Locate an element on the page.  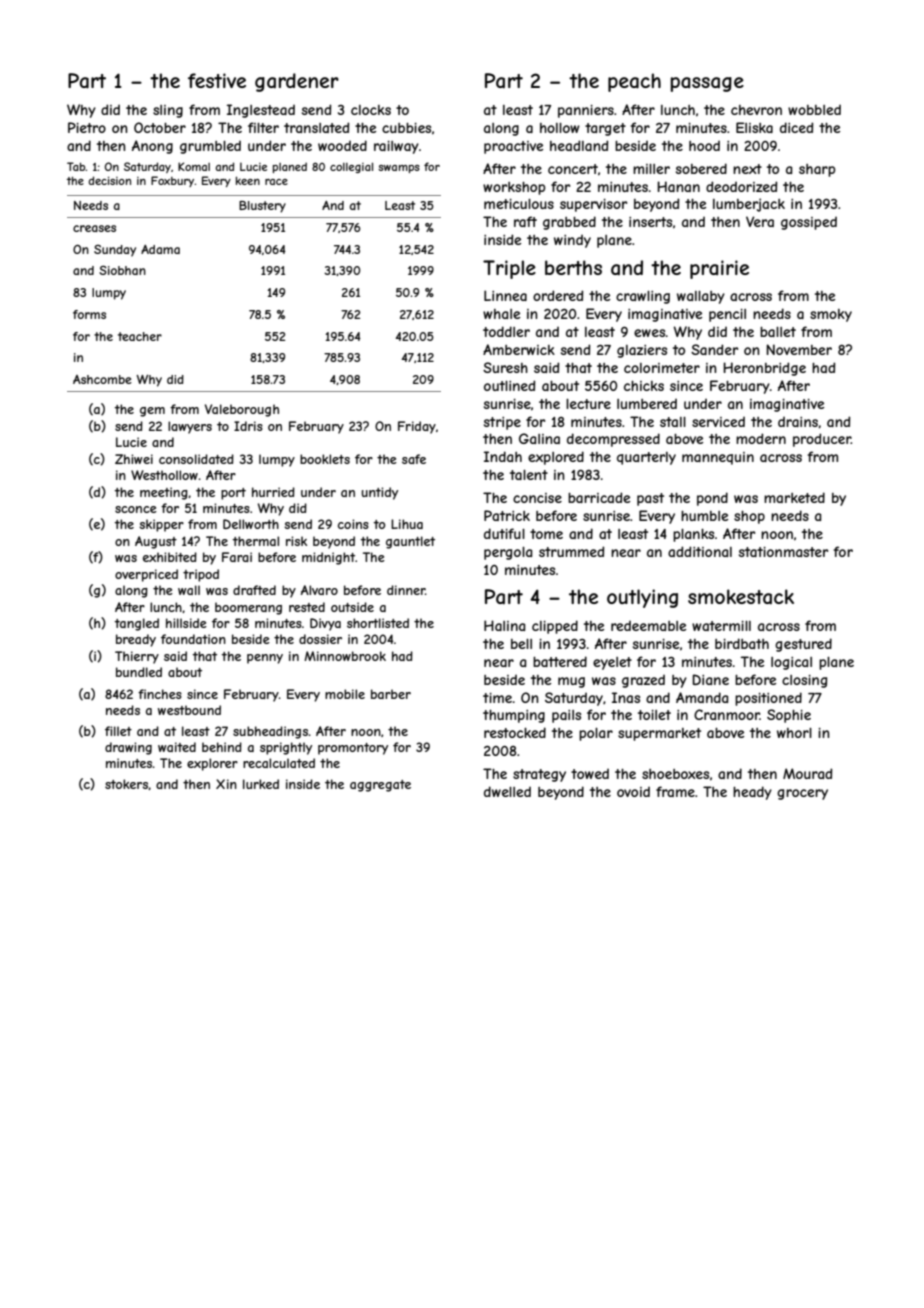
dwelled is located at coordinates (507, 791).
